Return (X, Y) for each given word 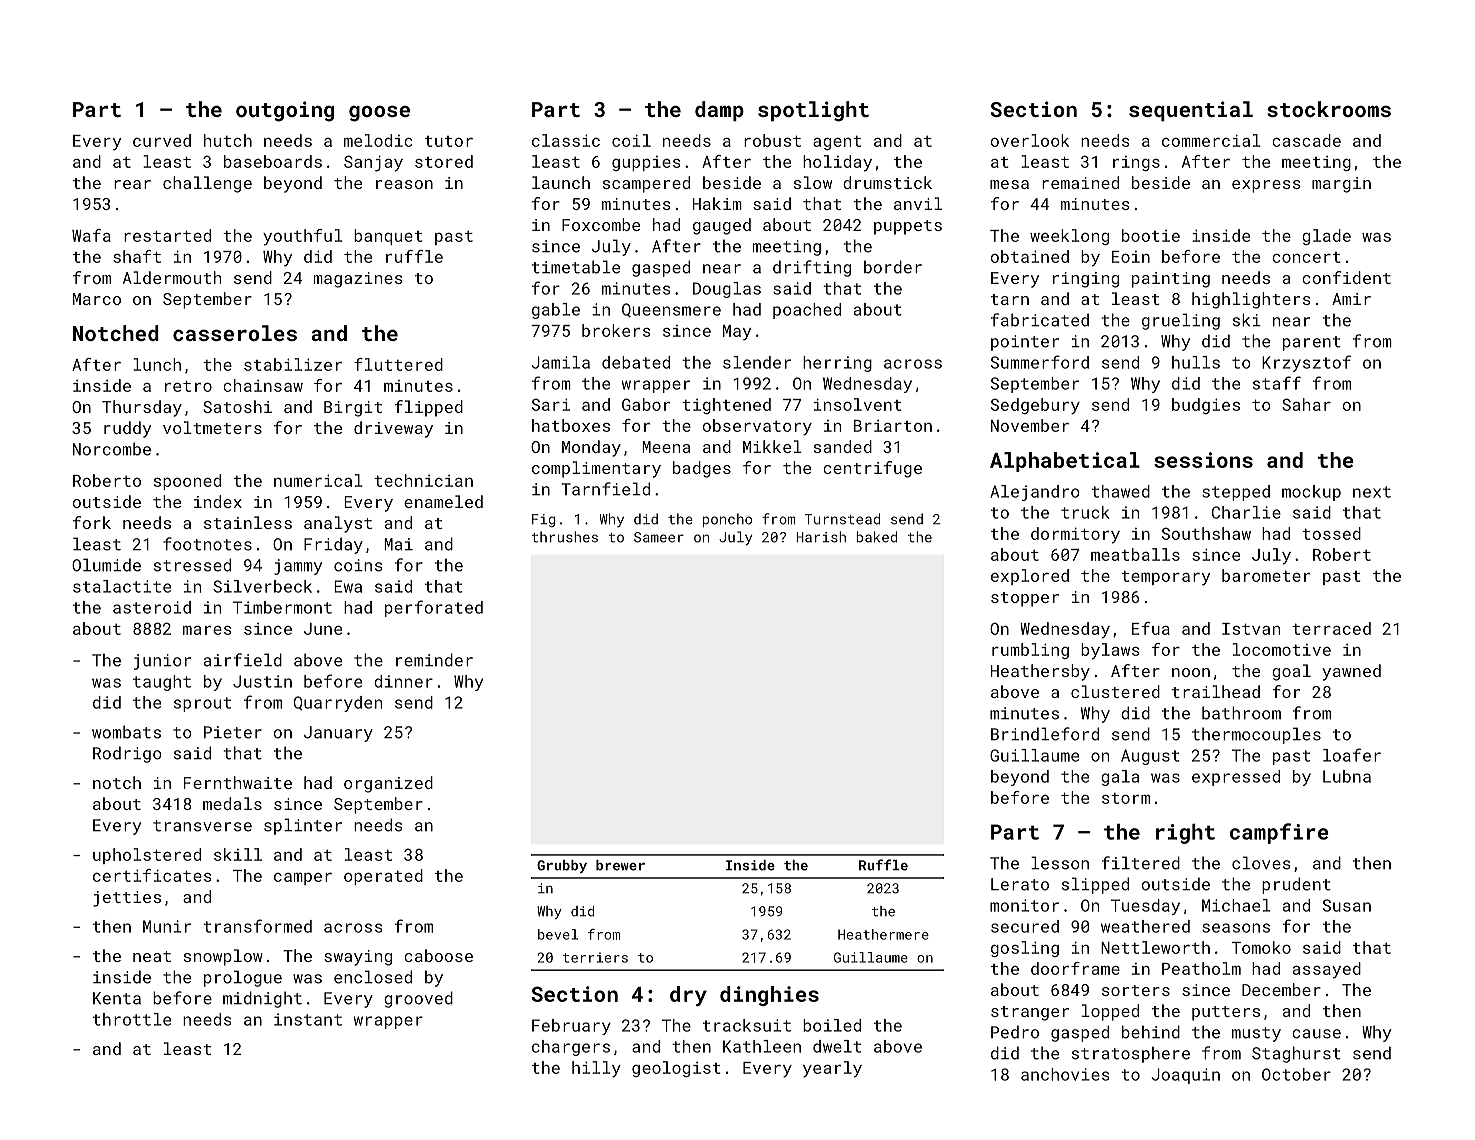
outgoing (285, 111)
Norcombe (112, 449)
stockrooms (1329, 109)
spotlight (813, 111)
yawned (1351, 672)
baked (876, 537)
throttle (132, 1019)
